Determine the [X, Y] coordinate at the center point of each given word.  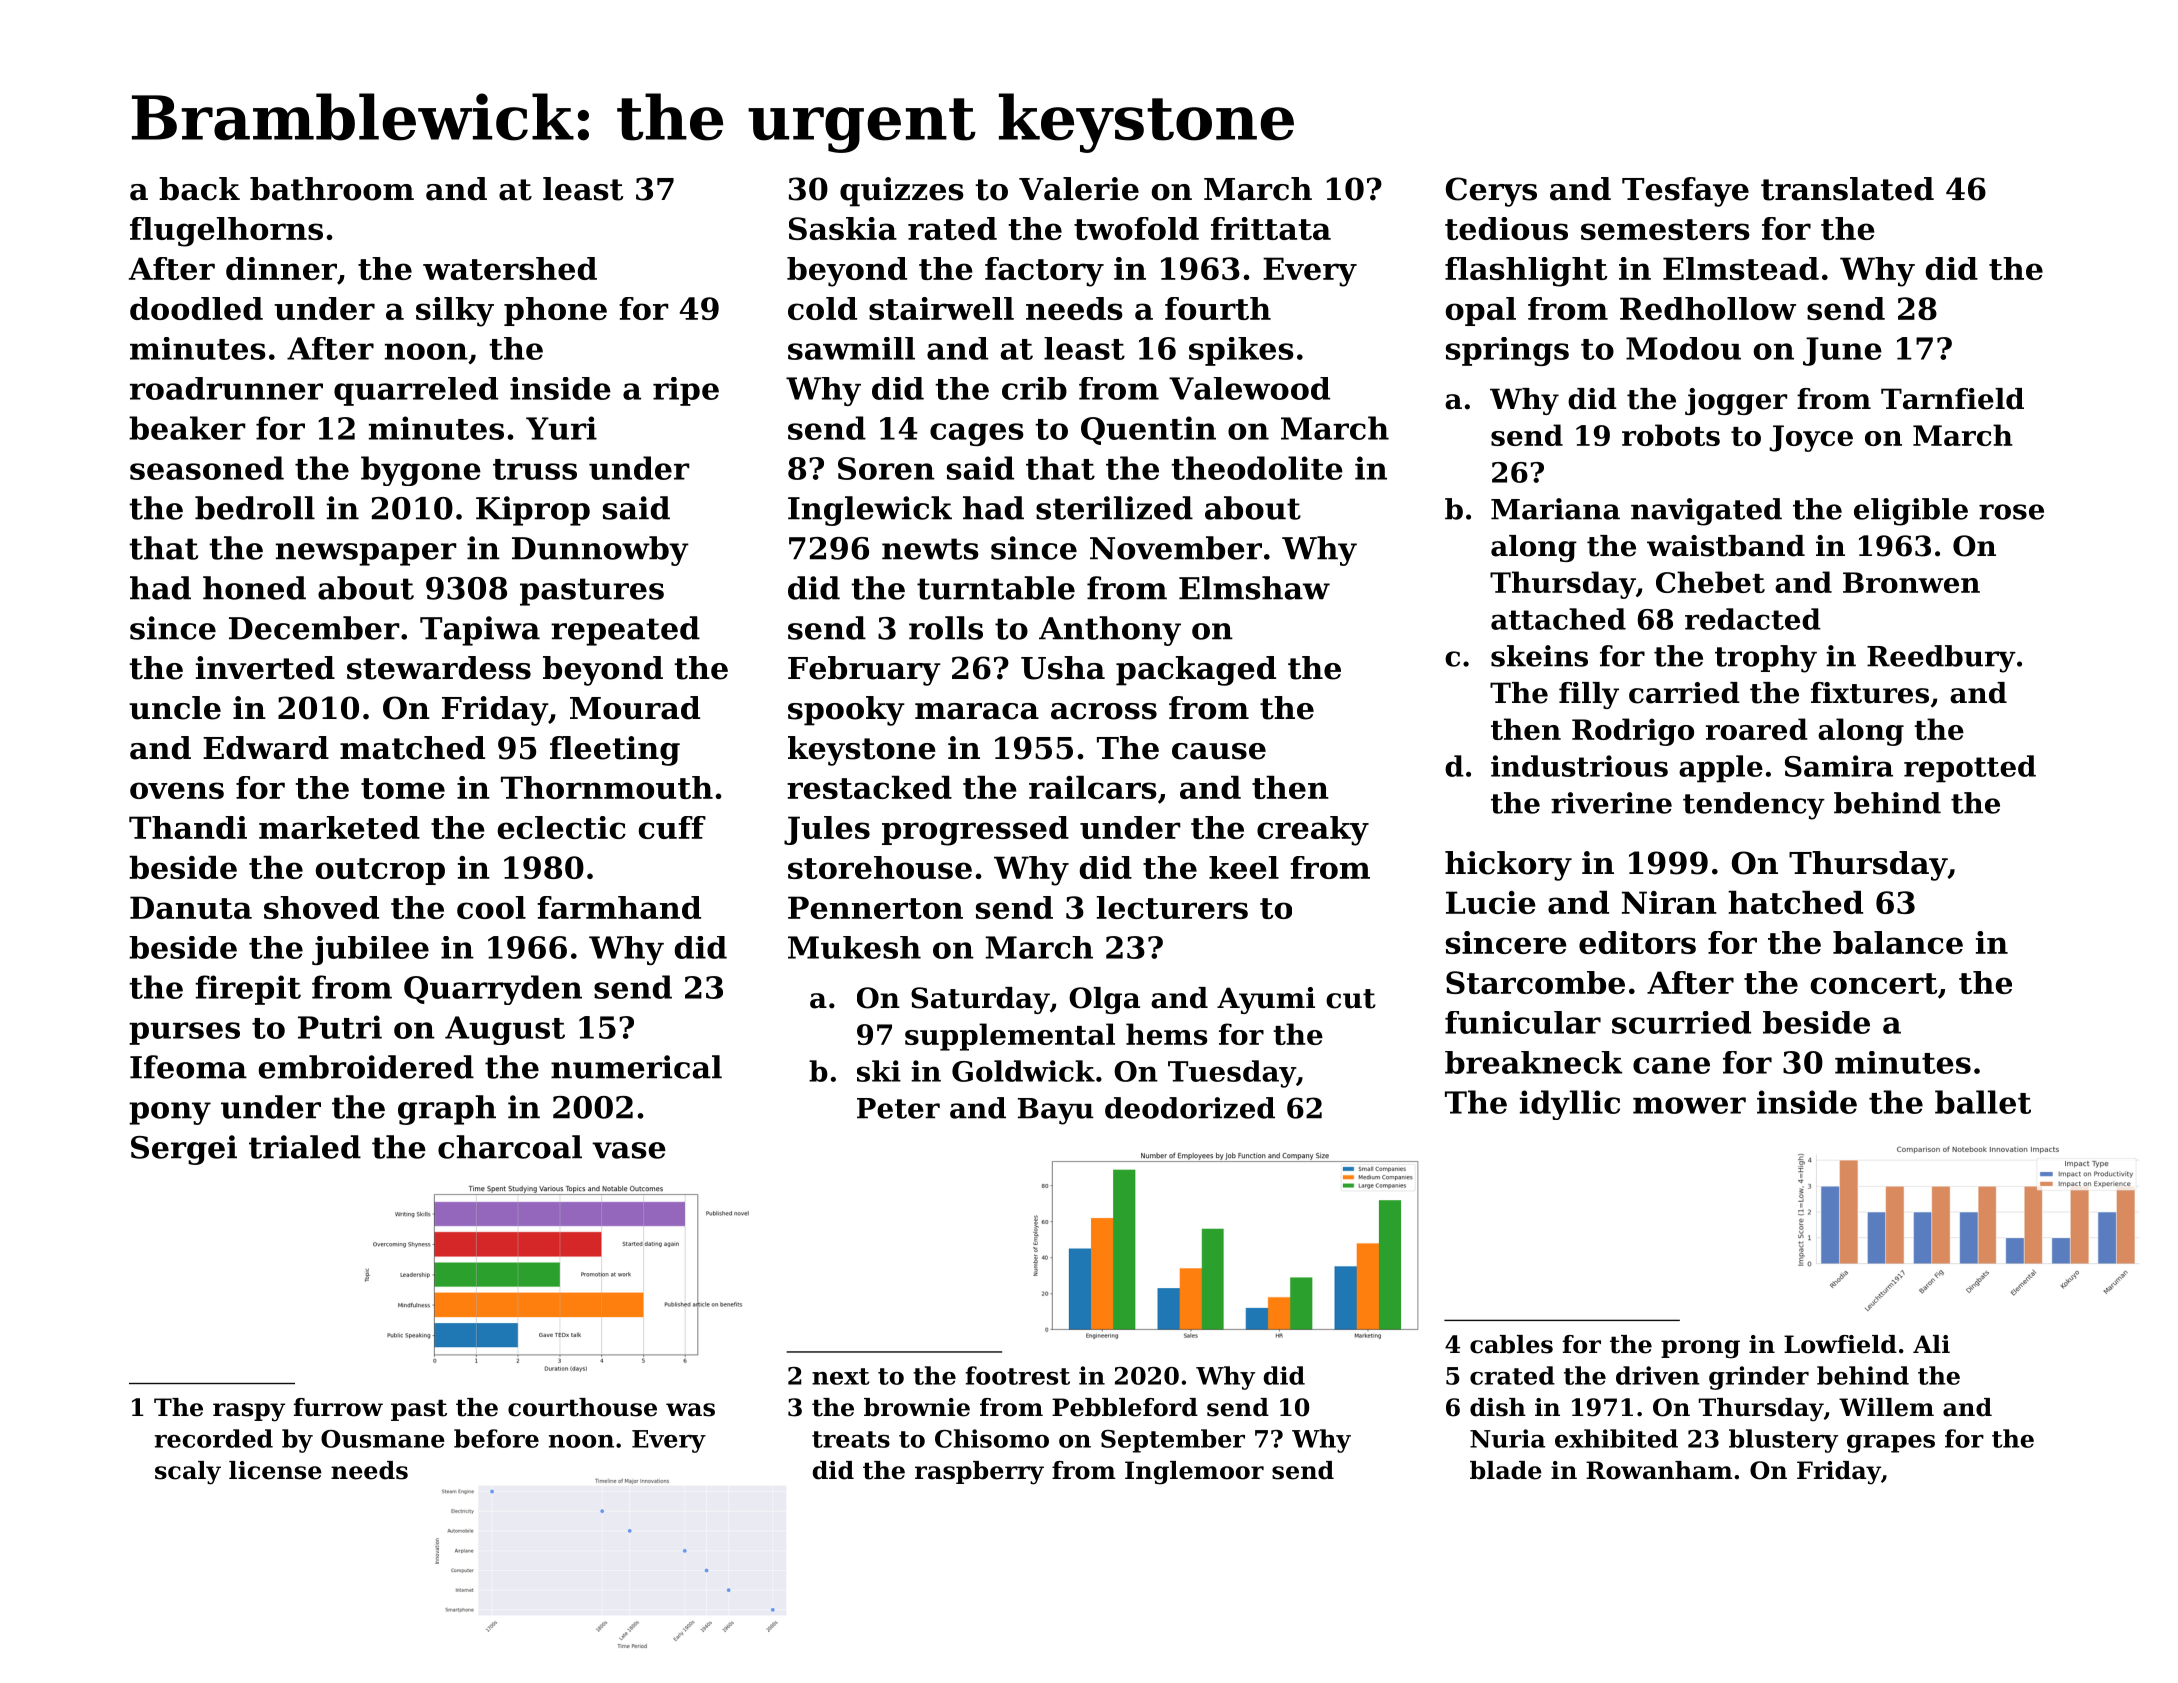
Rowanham [1659, 1470]
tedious [1506, 228]
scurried [1681, 1022]
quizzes [902, 192]
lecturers [1172, 907]
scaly [188, 1473]
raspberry [979, 1473]
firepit [248, 990]
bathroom [332, 189]
